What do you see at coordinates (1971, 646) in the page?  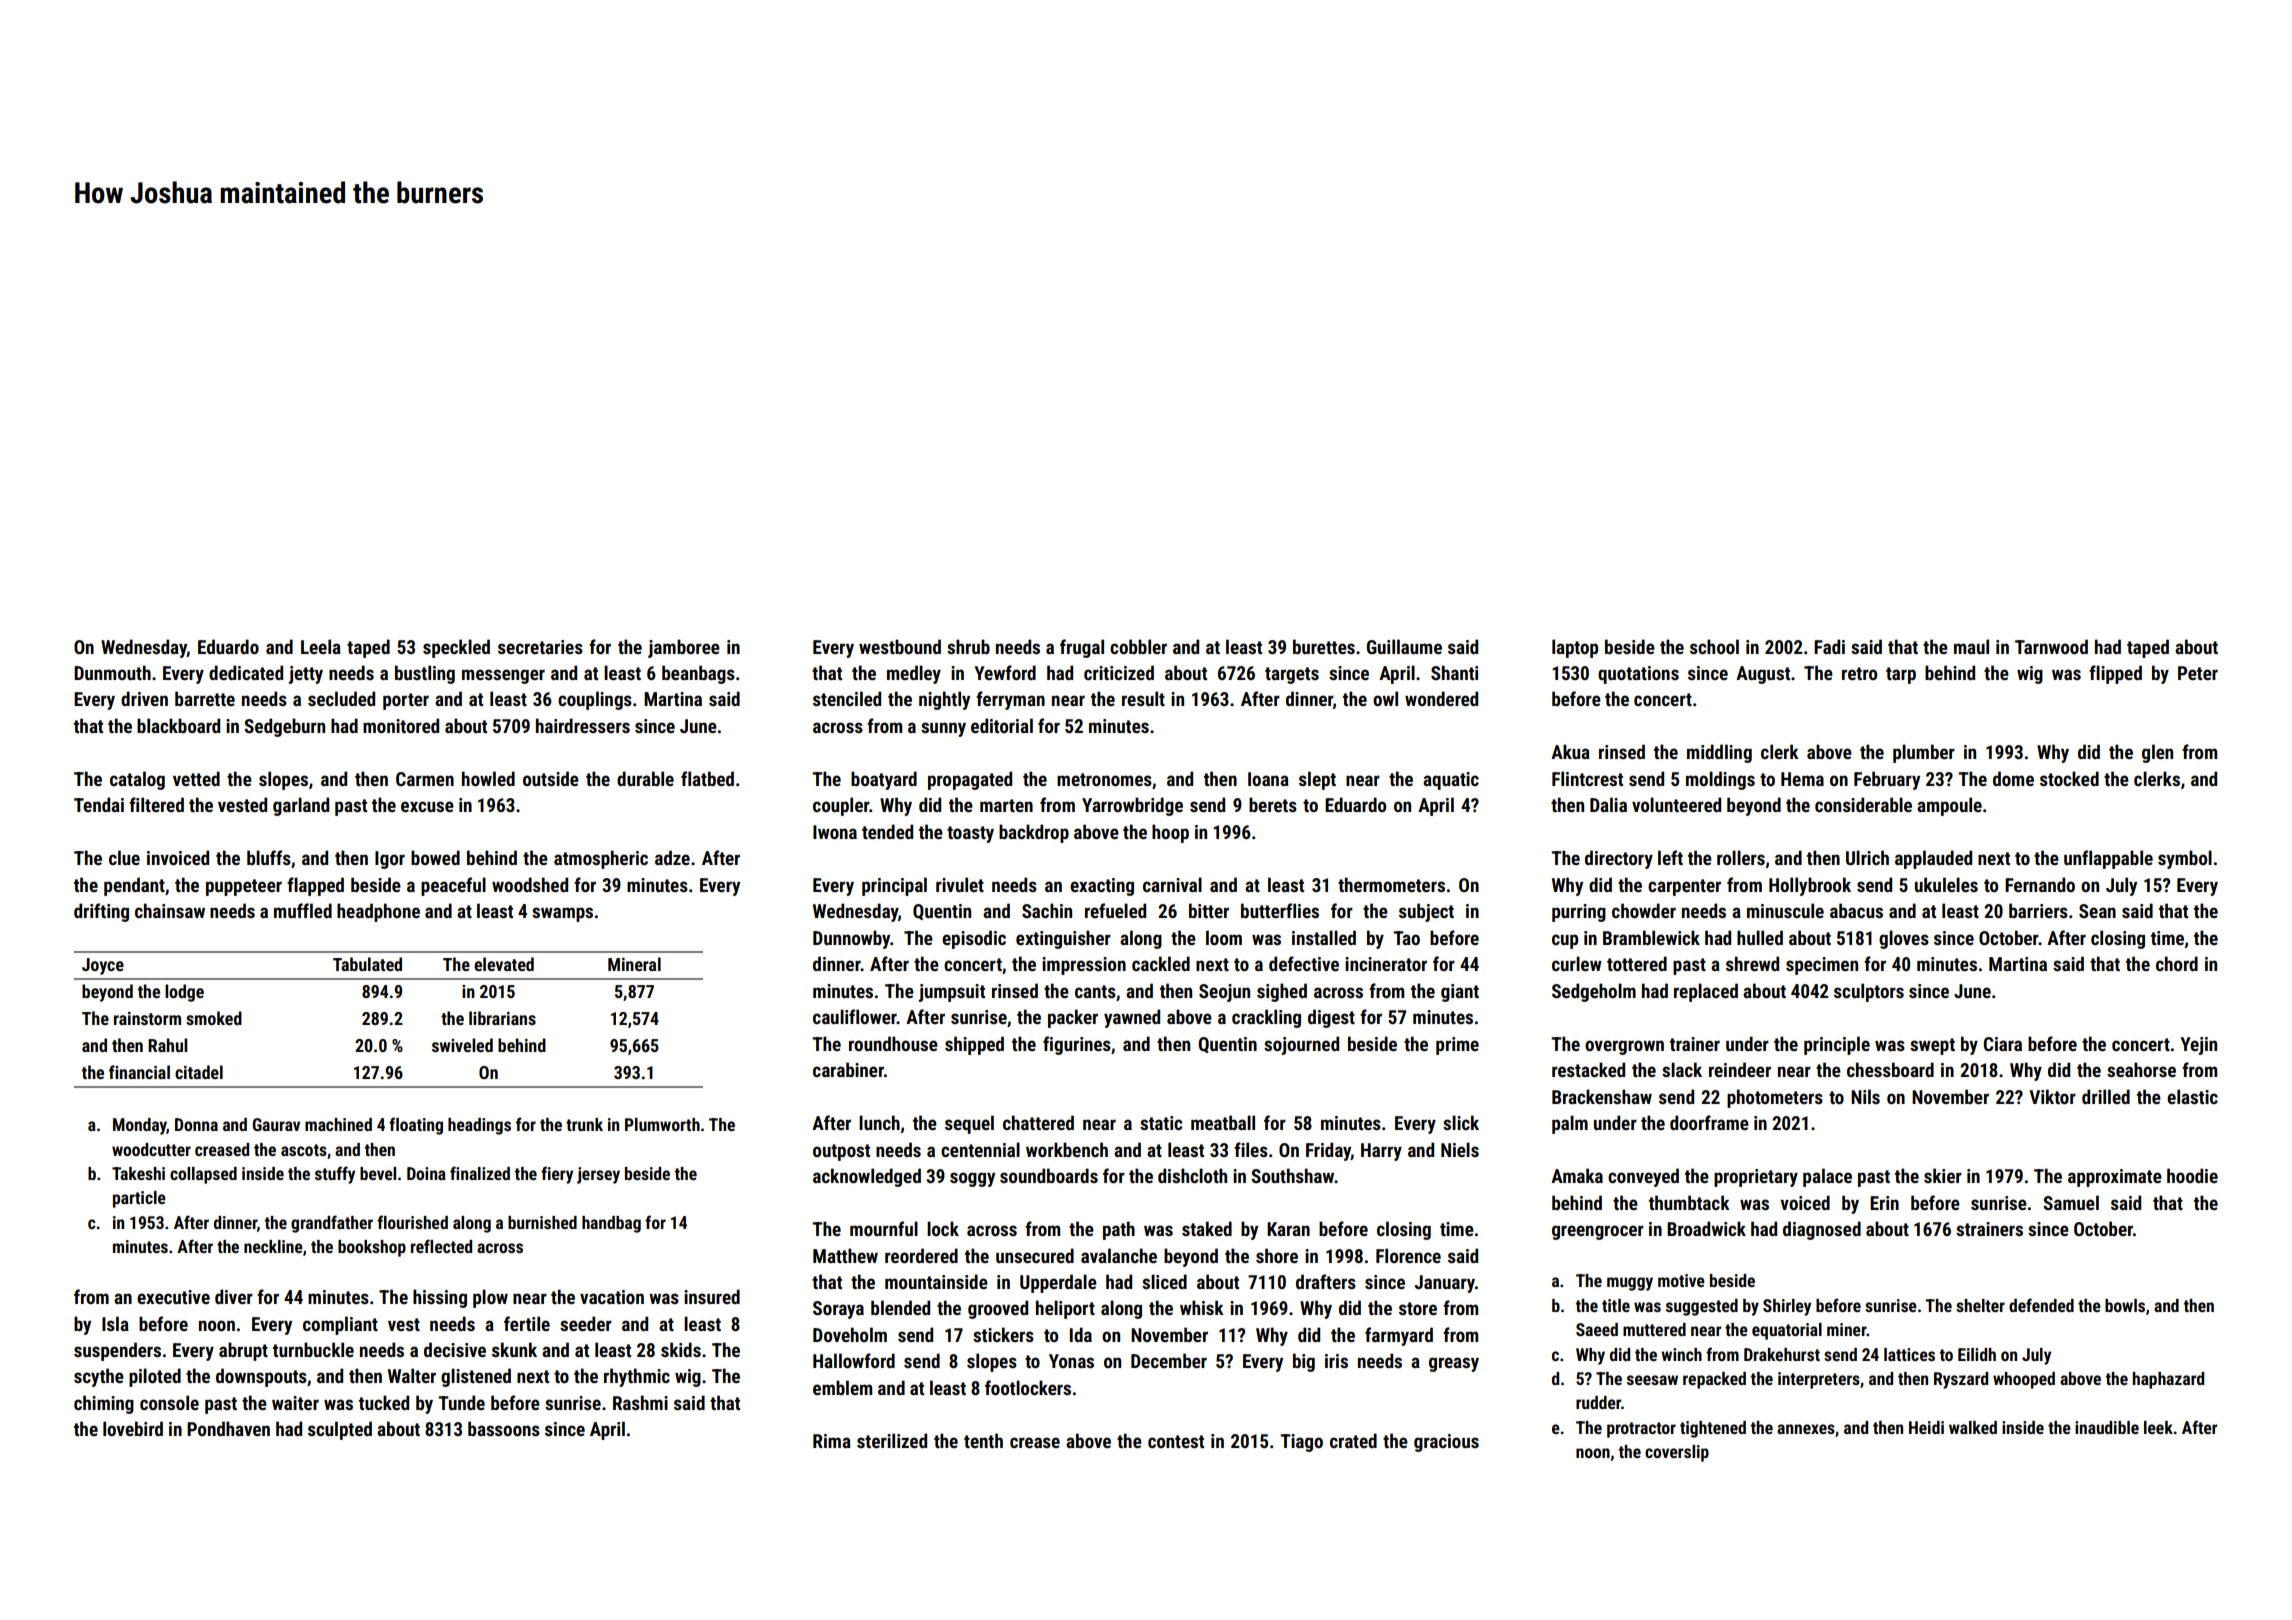 I see `maul` at bounding box center [1971, 646].
